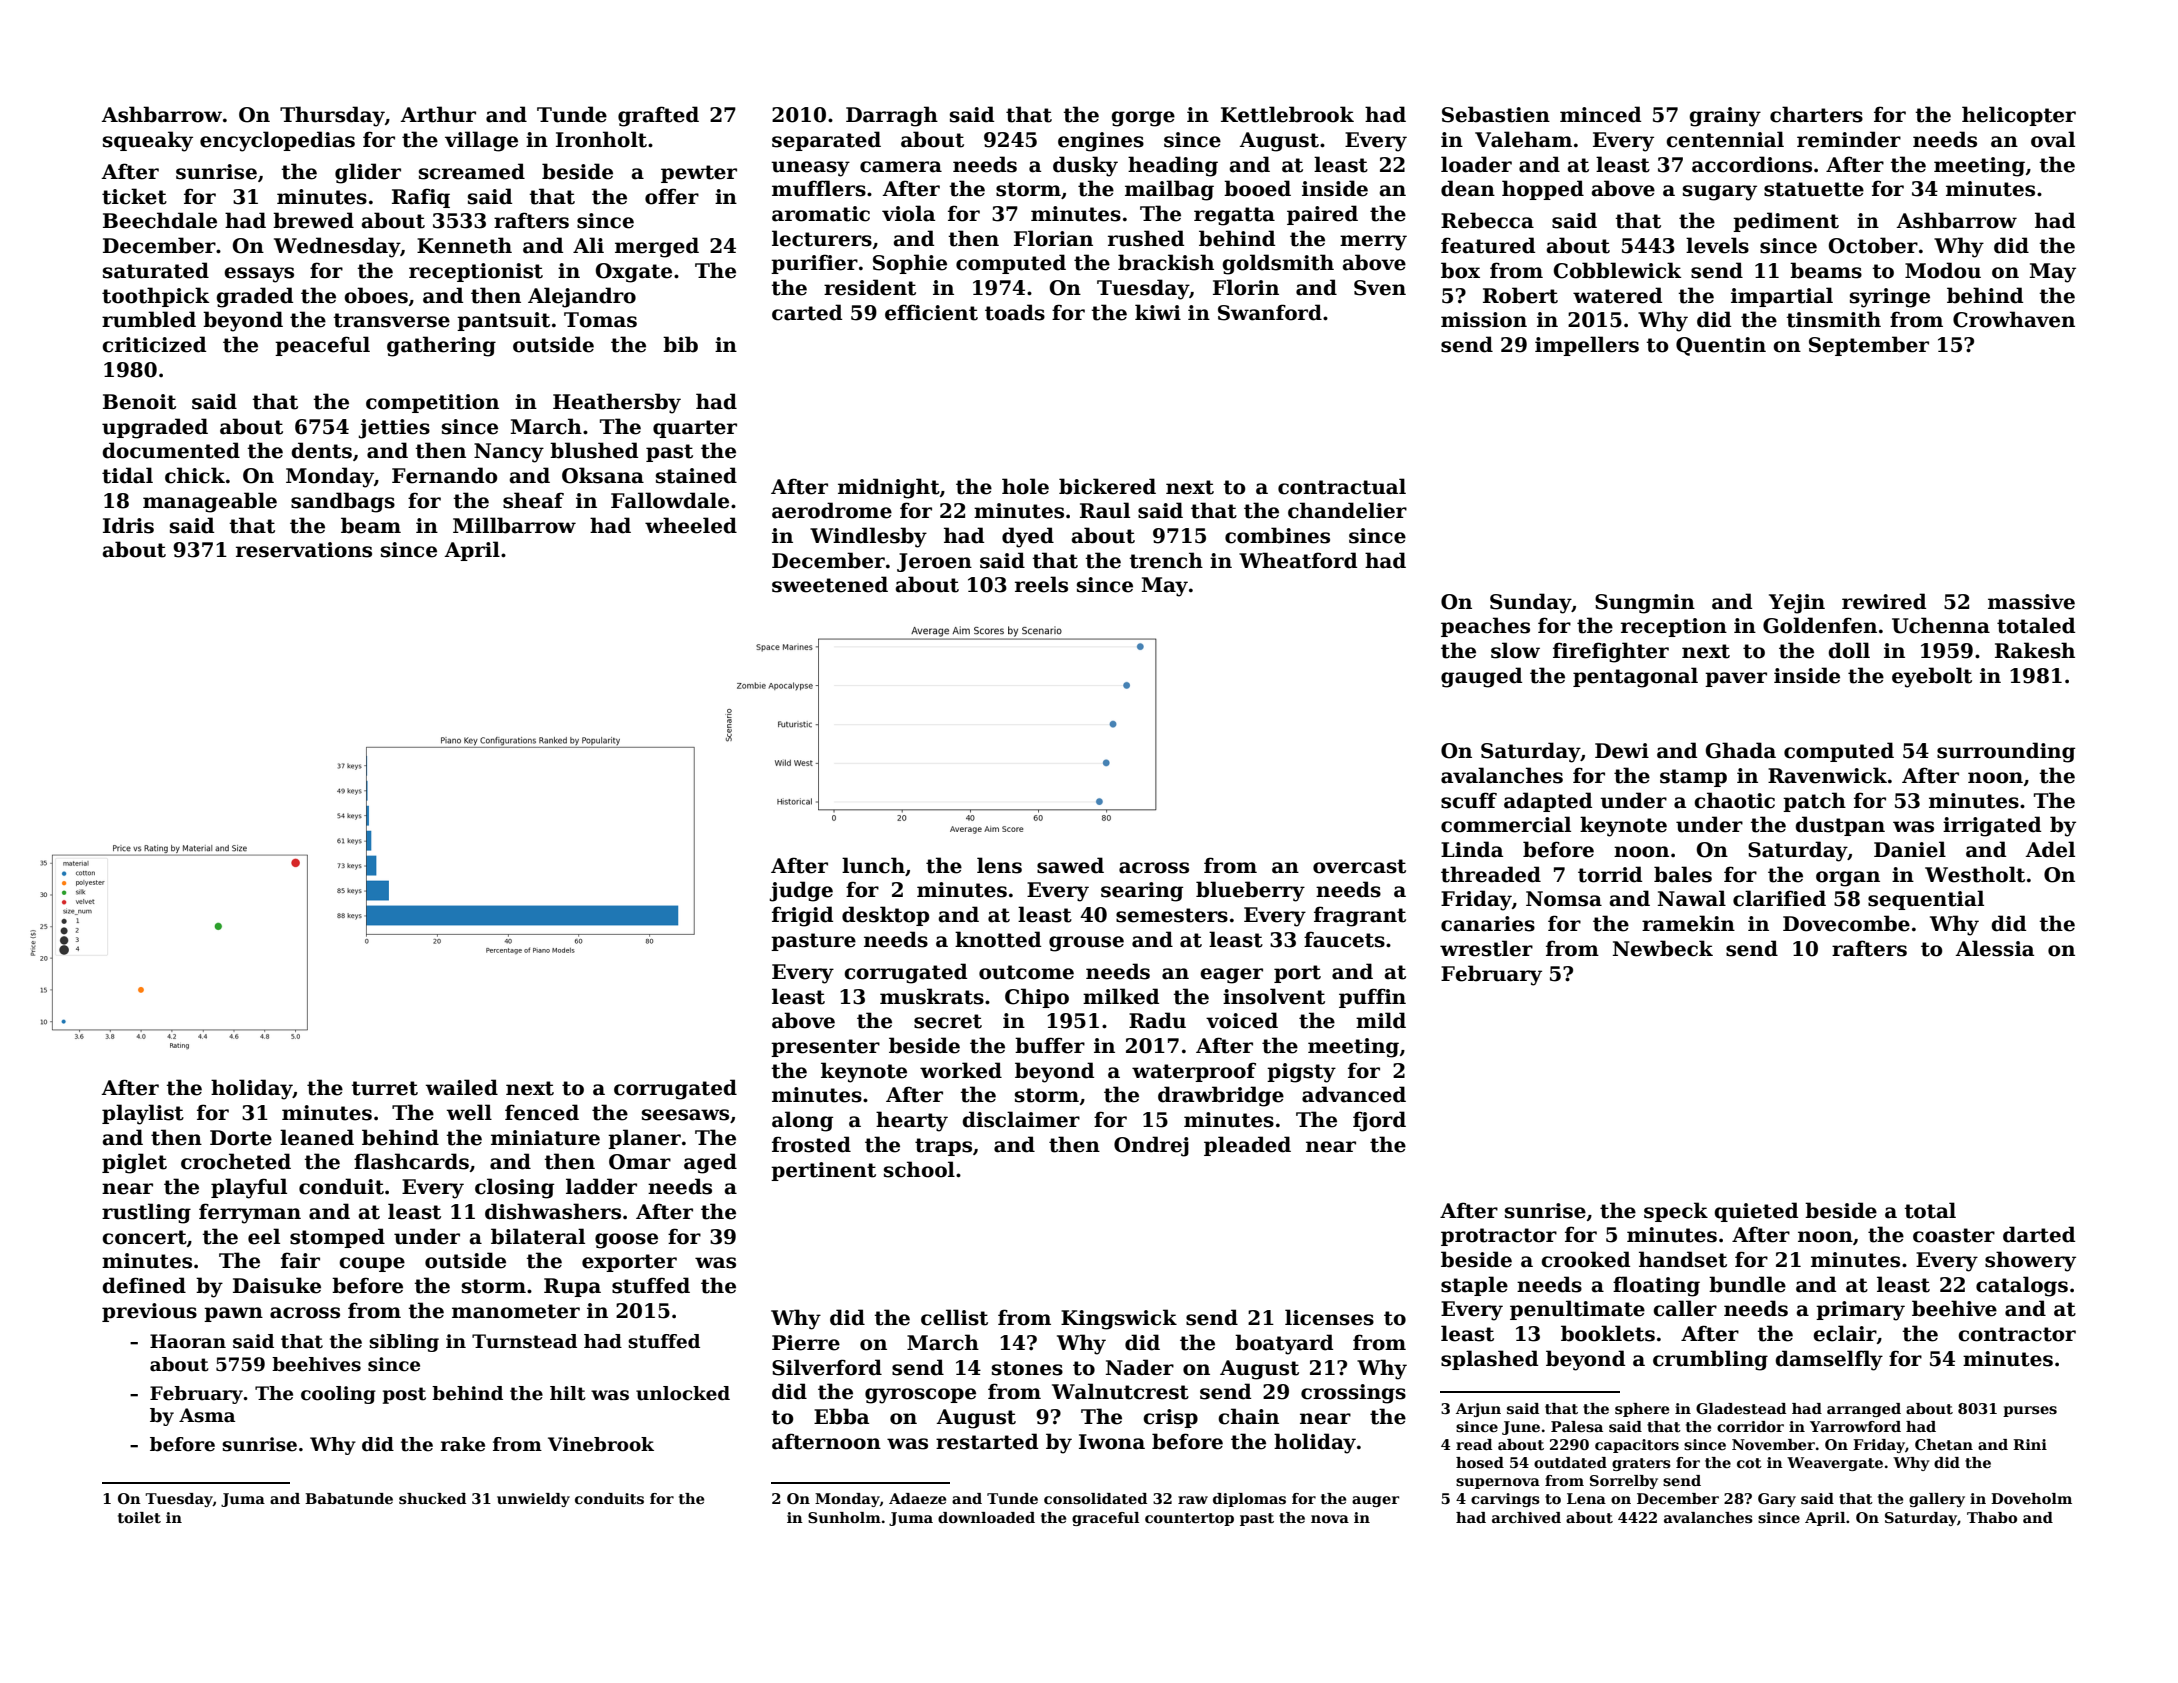  What do you see at coordinates (1725, 117) in the document?
I see `grainy` at bounding box center [1725, 117].
